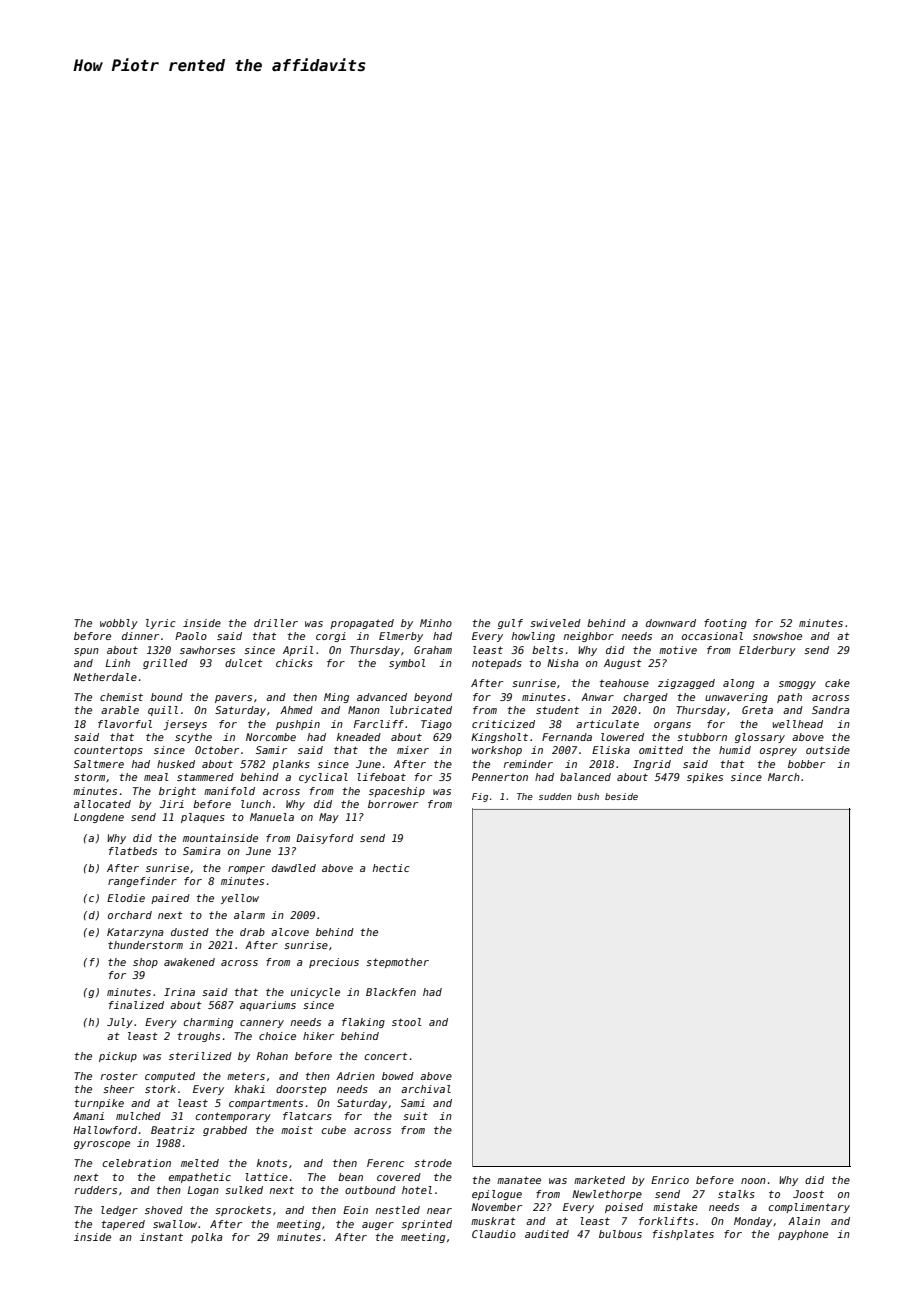 This image has width=924, height=1308. What do you see at coordinates (203, 1191) in the image?
I see `Logan` at bounding box center [203, 1191].
